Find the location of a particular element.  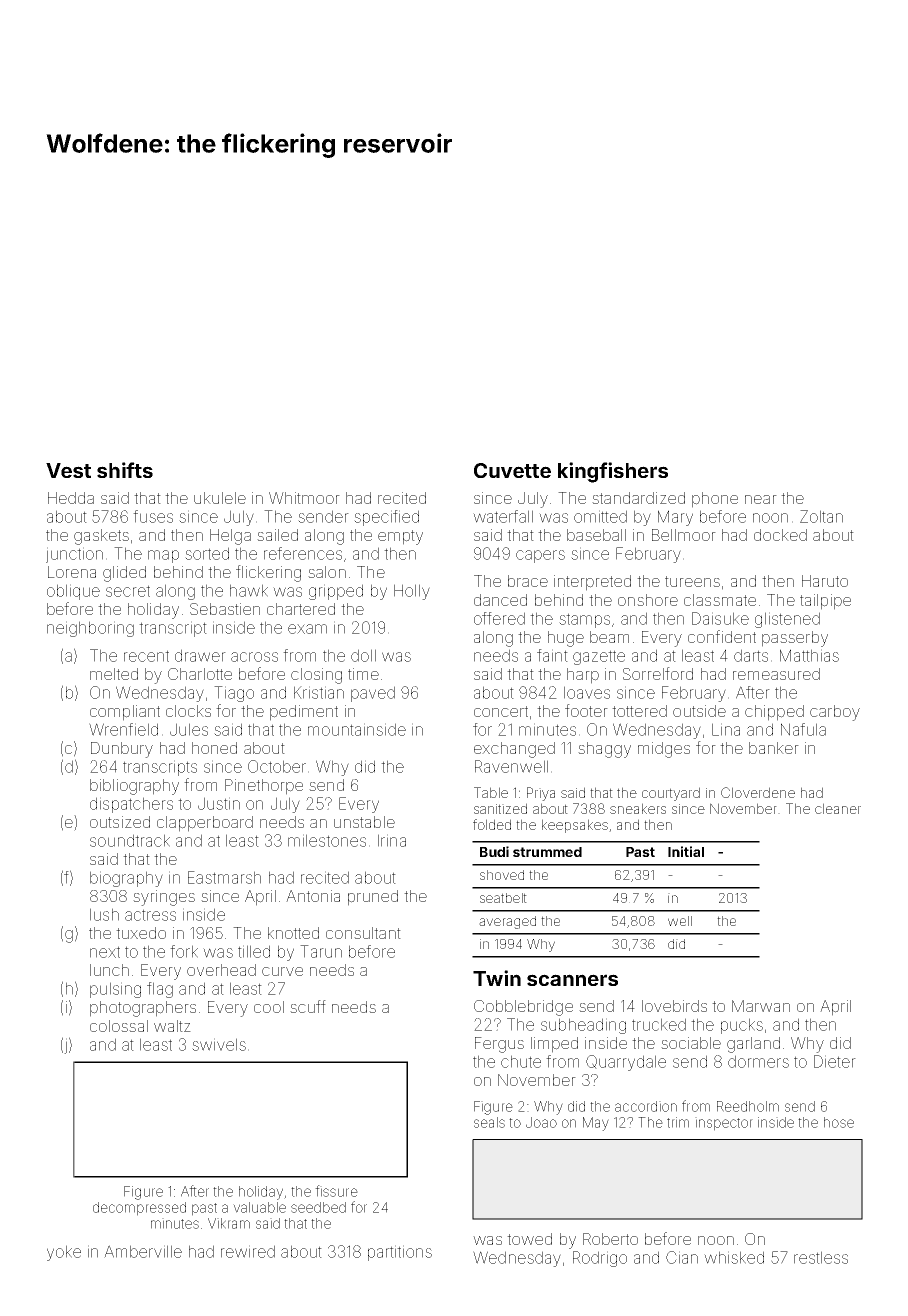

Cuvette is located at coordinates (512, 470).
